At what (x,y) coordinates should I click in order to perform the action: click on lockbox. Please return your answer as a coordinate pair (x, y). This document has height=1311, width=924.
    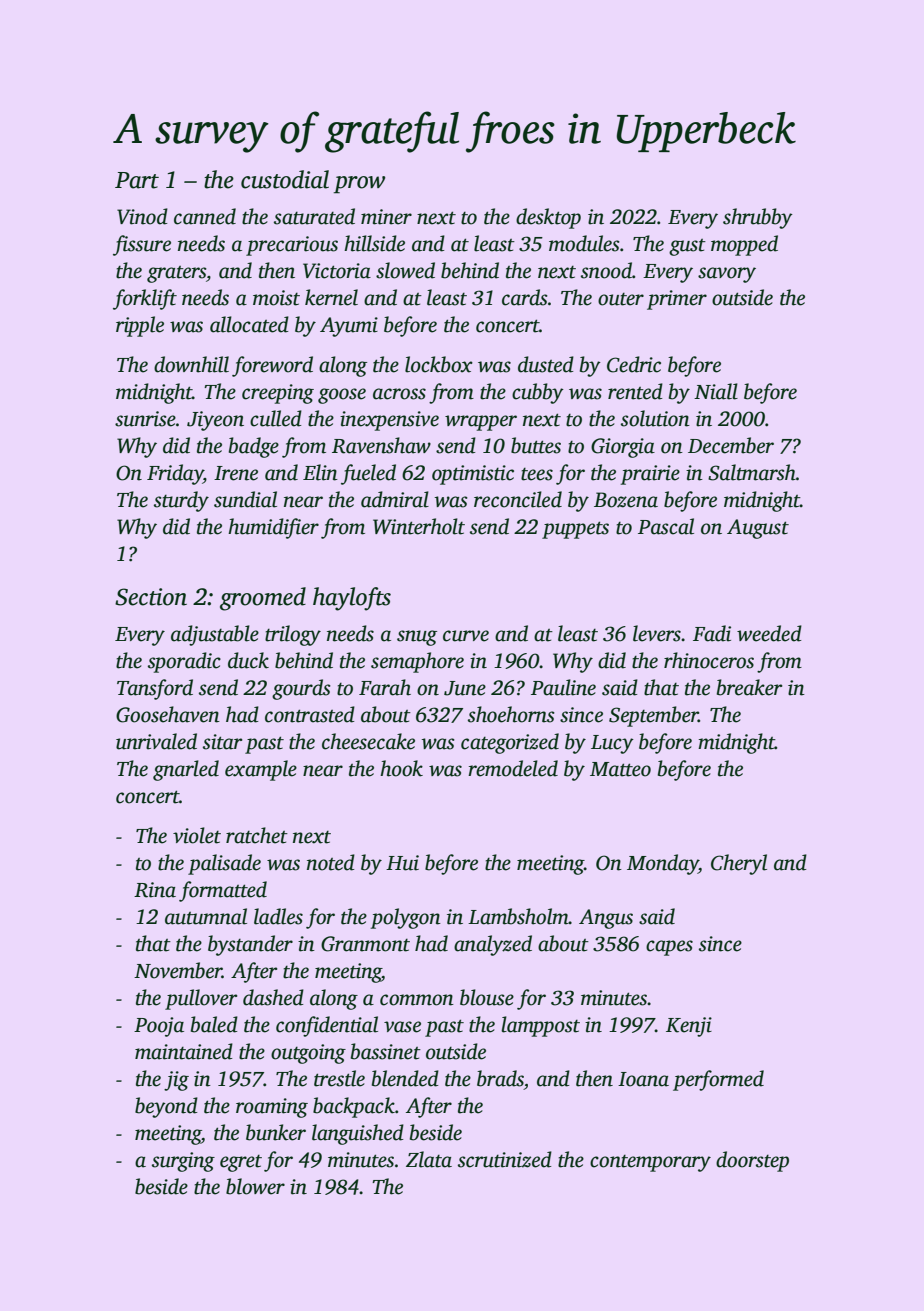
    Looking at the image, I should click on (439, 364).
